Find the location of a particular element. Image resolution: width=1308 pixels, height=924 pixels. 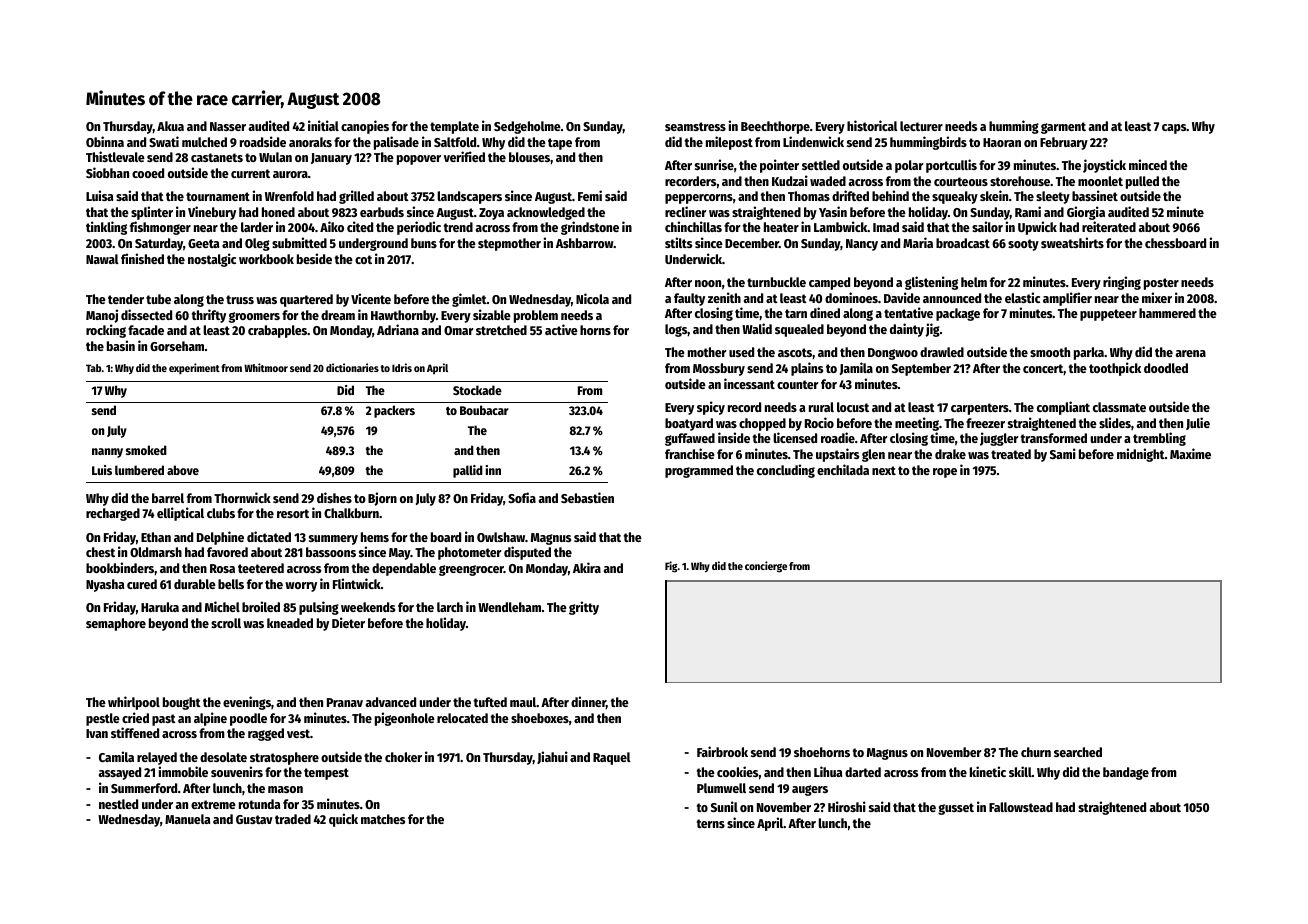

lecturer is located at coordinates (921, 126).
